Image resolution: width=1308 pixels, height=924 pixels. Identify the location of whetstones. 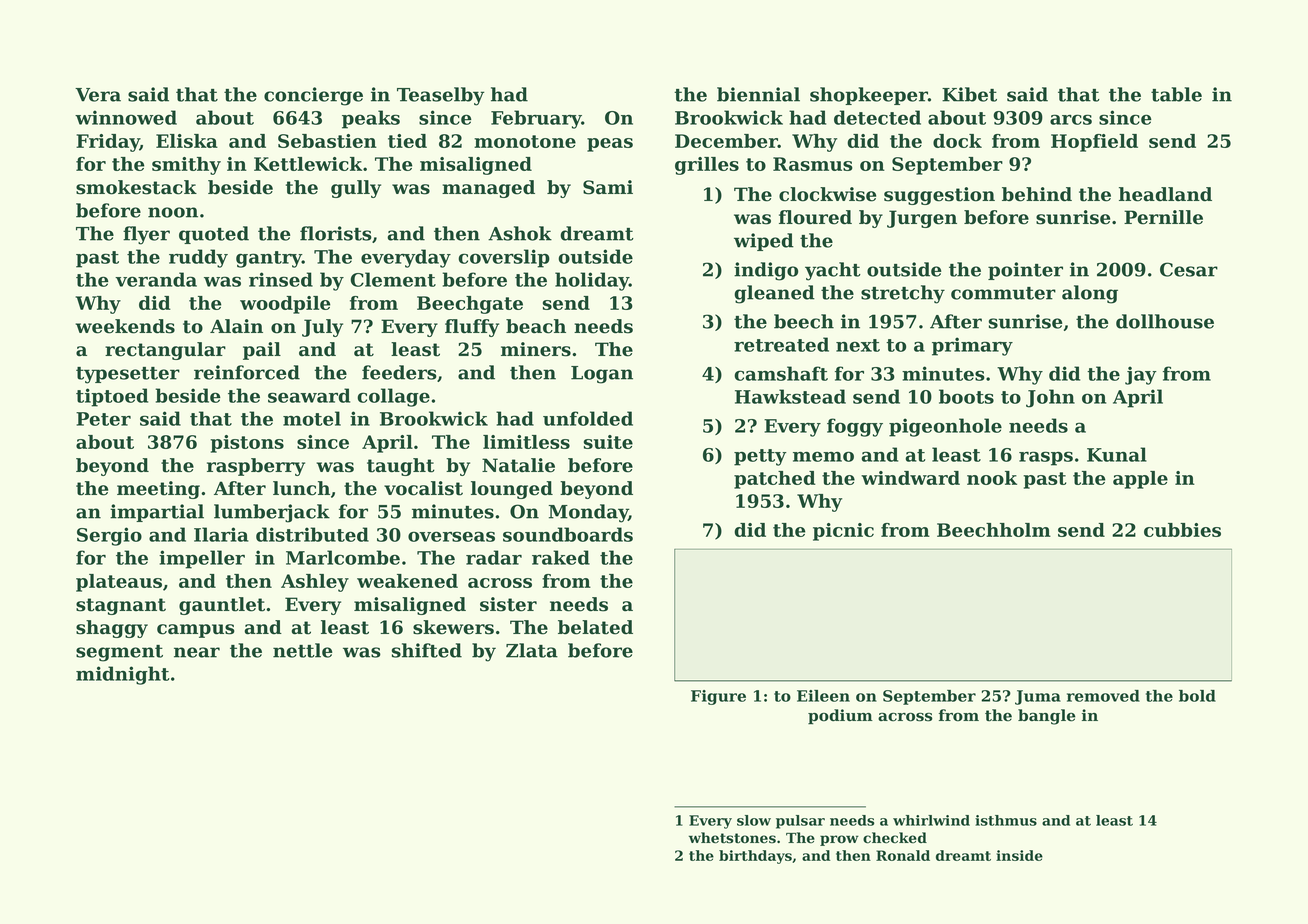
(732, 838).
